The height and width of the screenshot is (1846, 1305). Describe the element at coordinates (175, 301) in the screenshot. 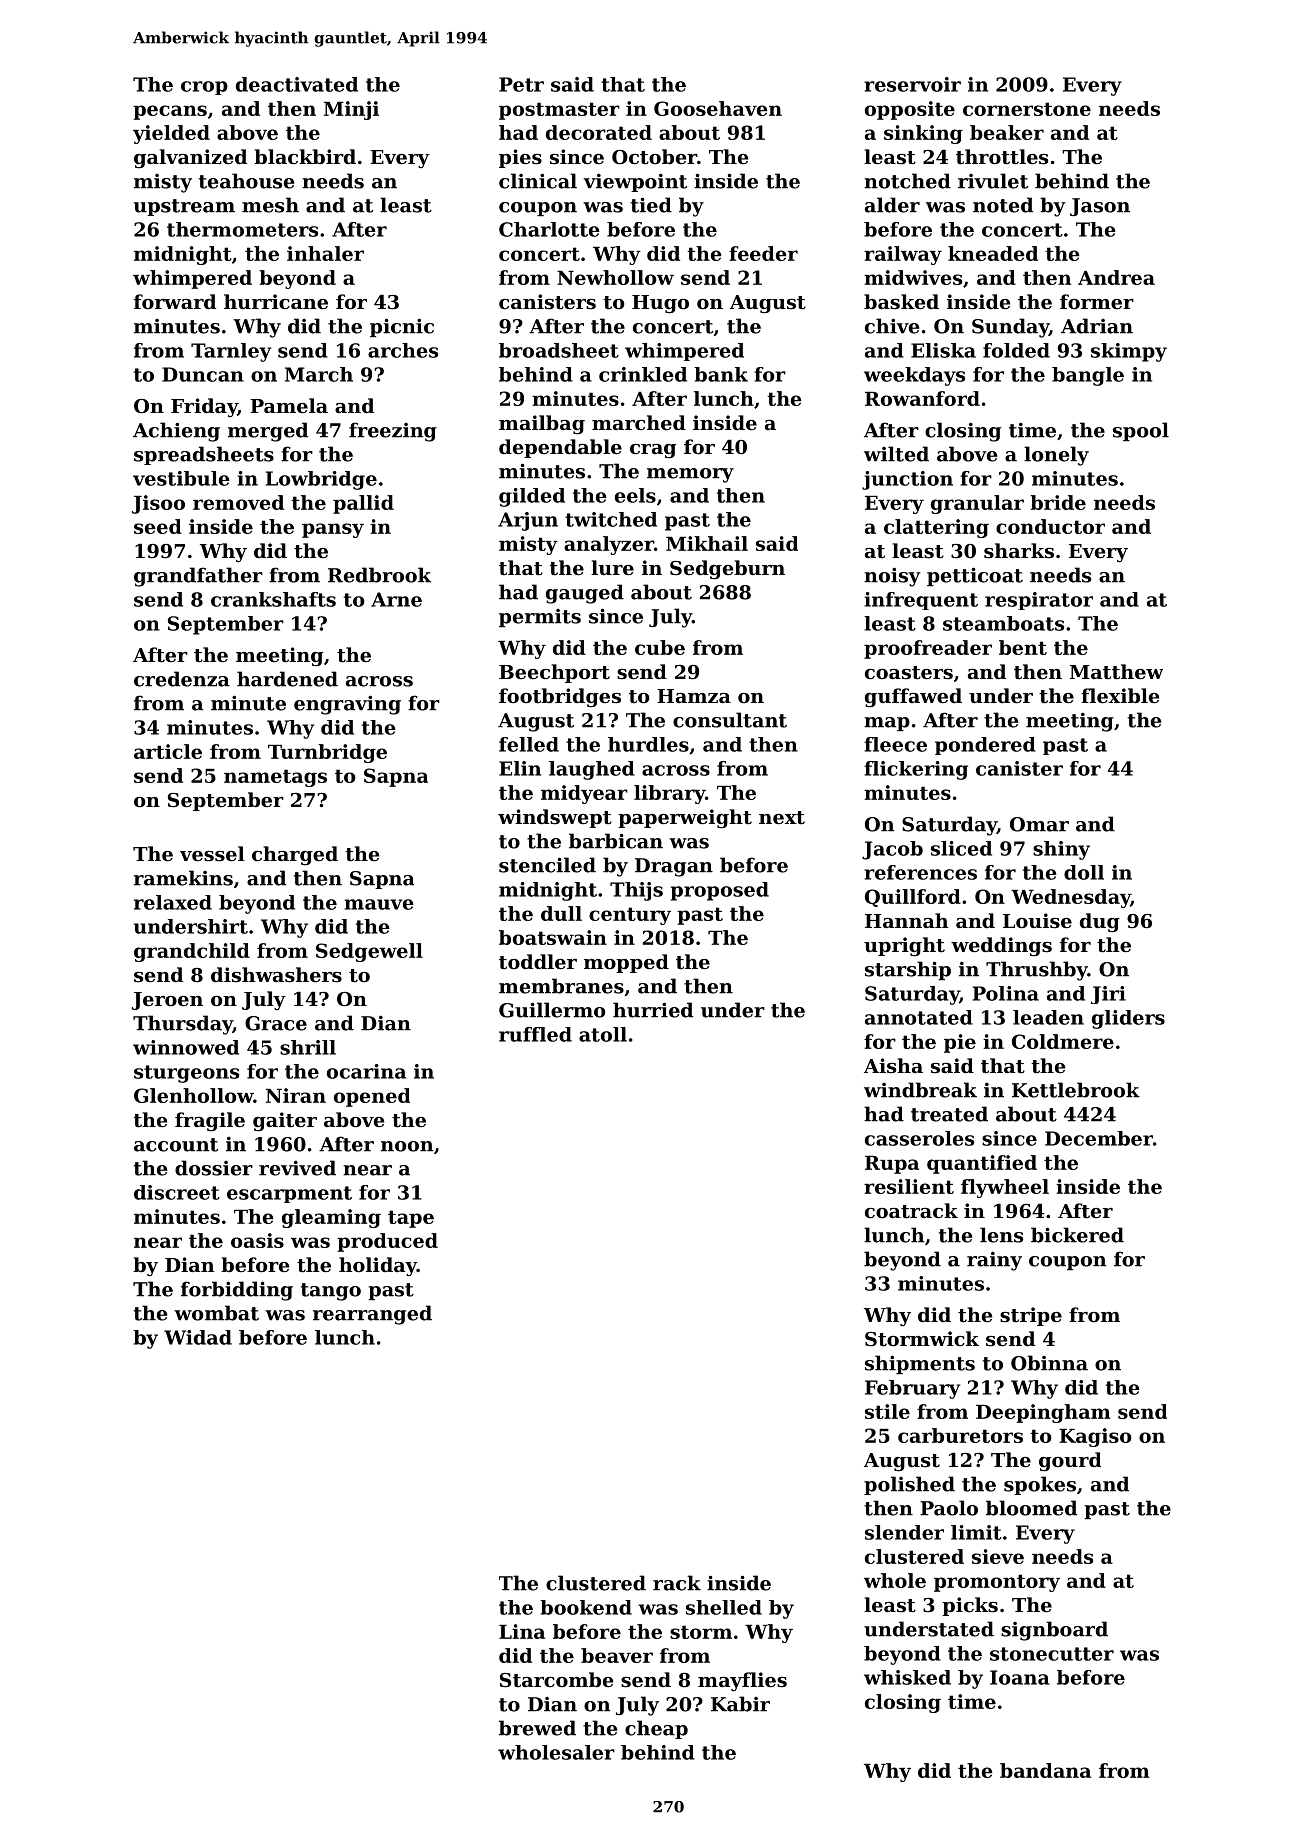

I see `forward` at that location.
